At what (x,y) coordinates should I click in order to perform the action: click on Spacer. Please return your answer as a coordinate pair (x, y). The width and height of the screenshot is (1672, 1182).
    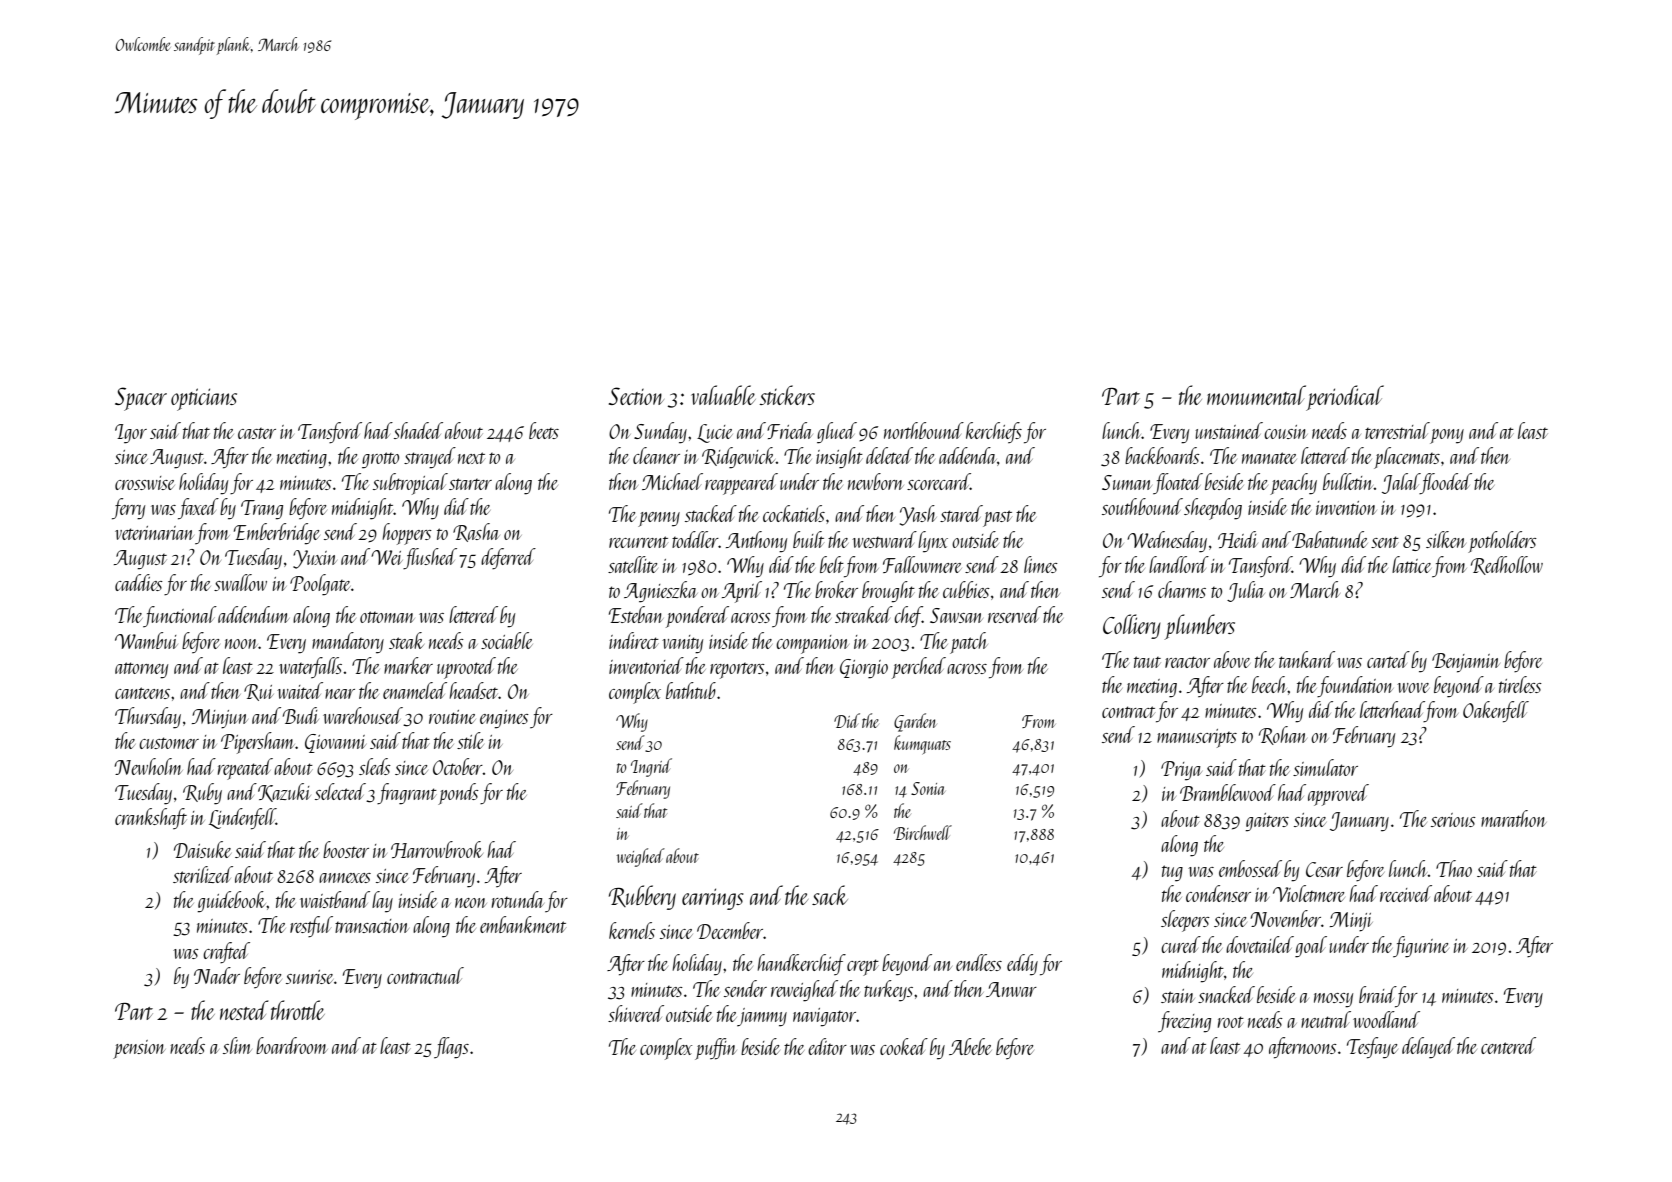
    Looking at the image, I should click on (141, 399).
